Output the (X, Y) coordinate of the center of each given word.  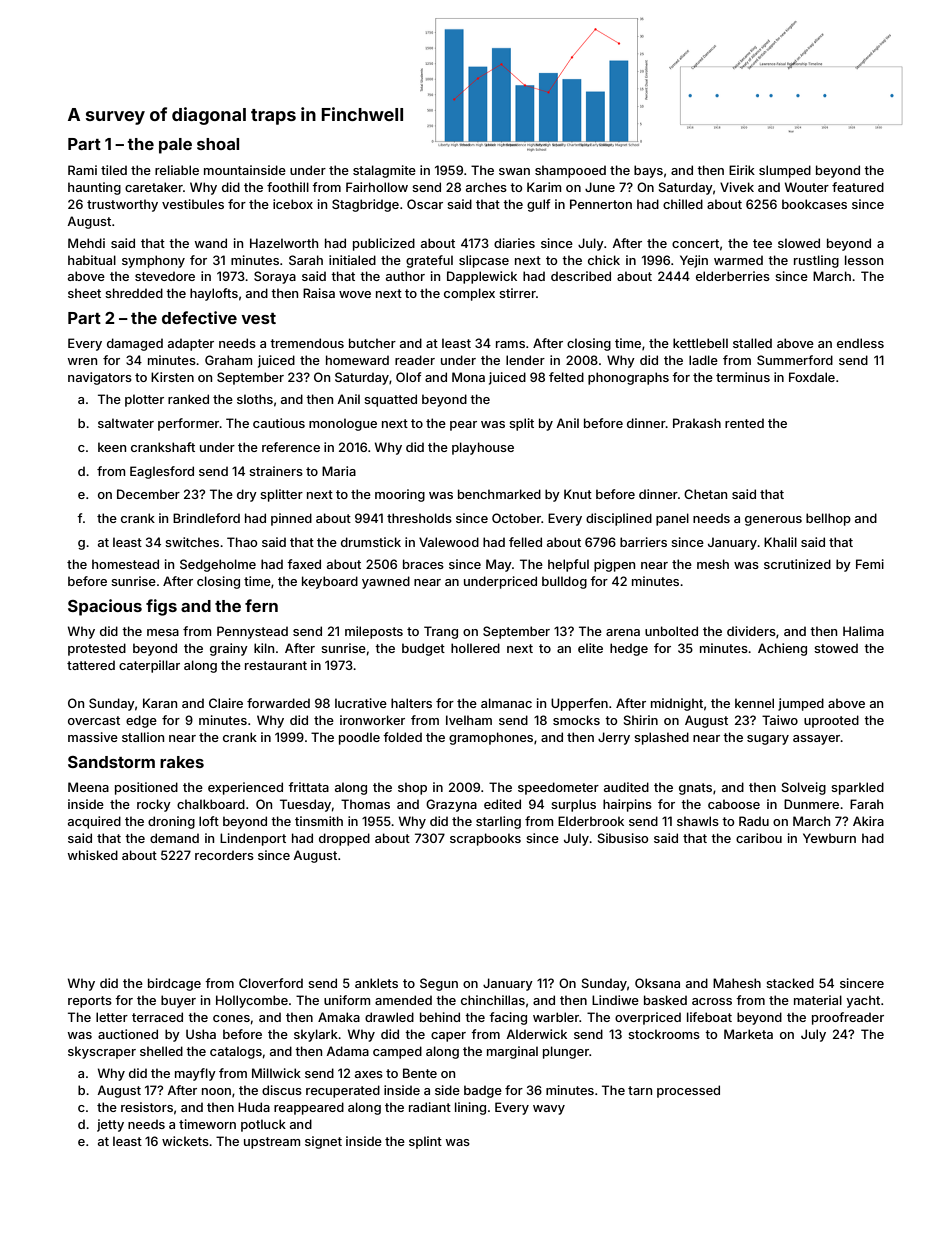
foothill (288, 187)
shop (412, 788)
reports (90, 1002)
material (818, 1000)
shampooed (570, 171)
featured (858, 187)
